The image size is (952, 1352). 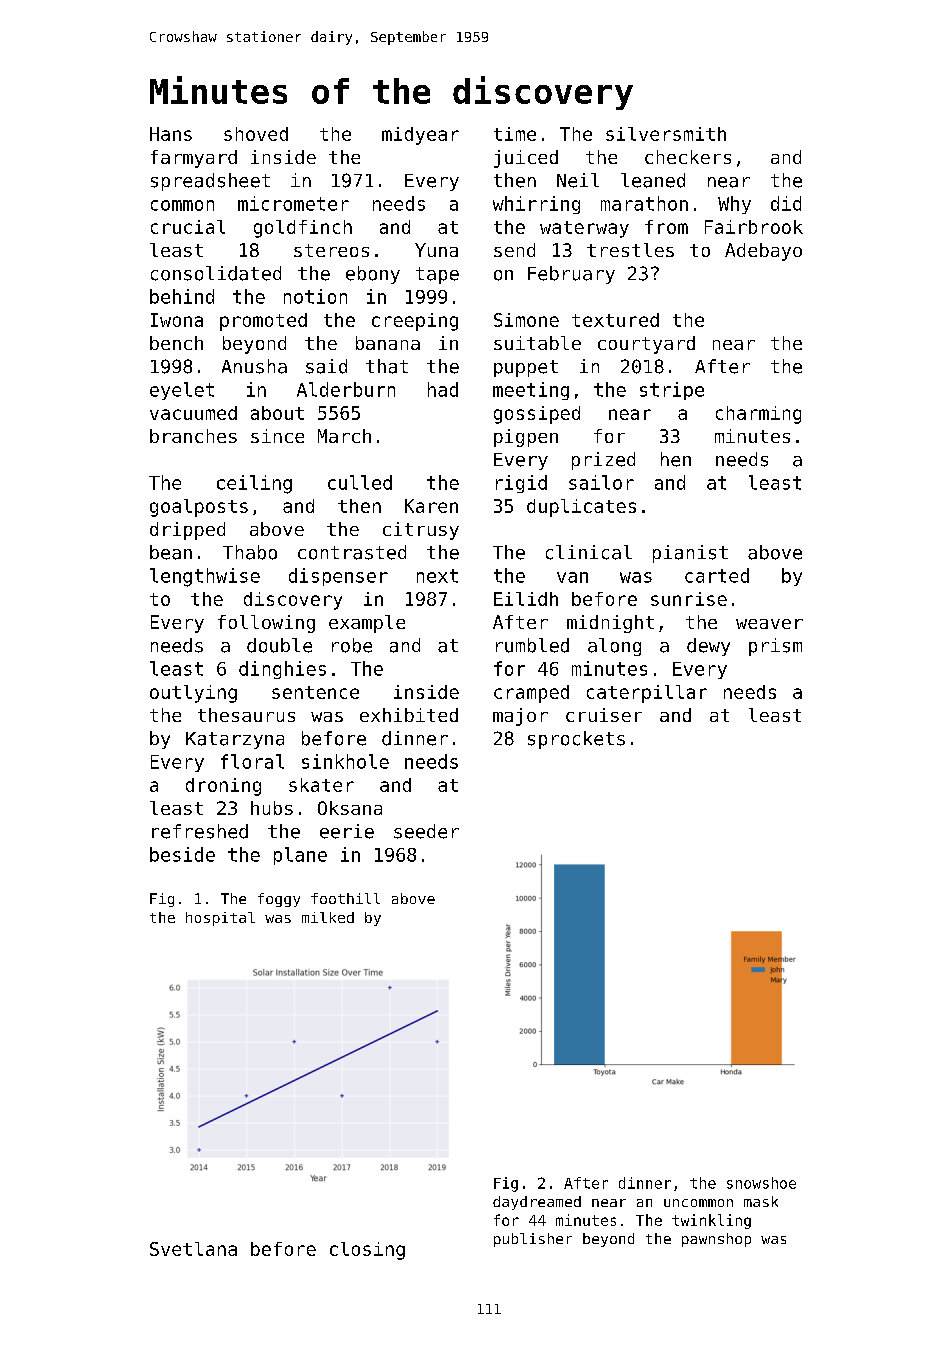 I want to click on bean, so click(x=171, y=552).
